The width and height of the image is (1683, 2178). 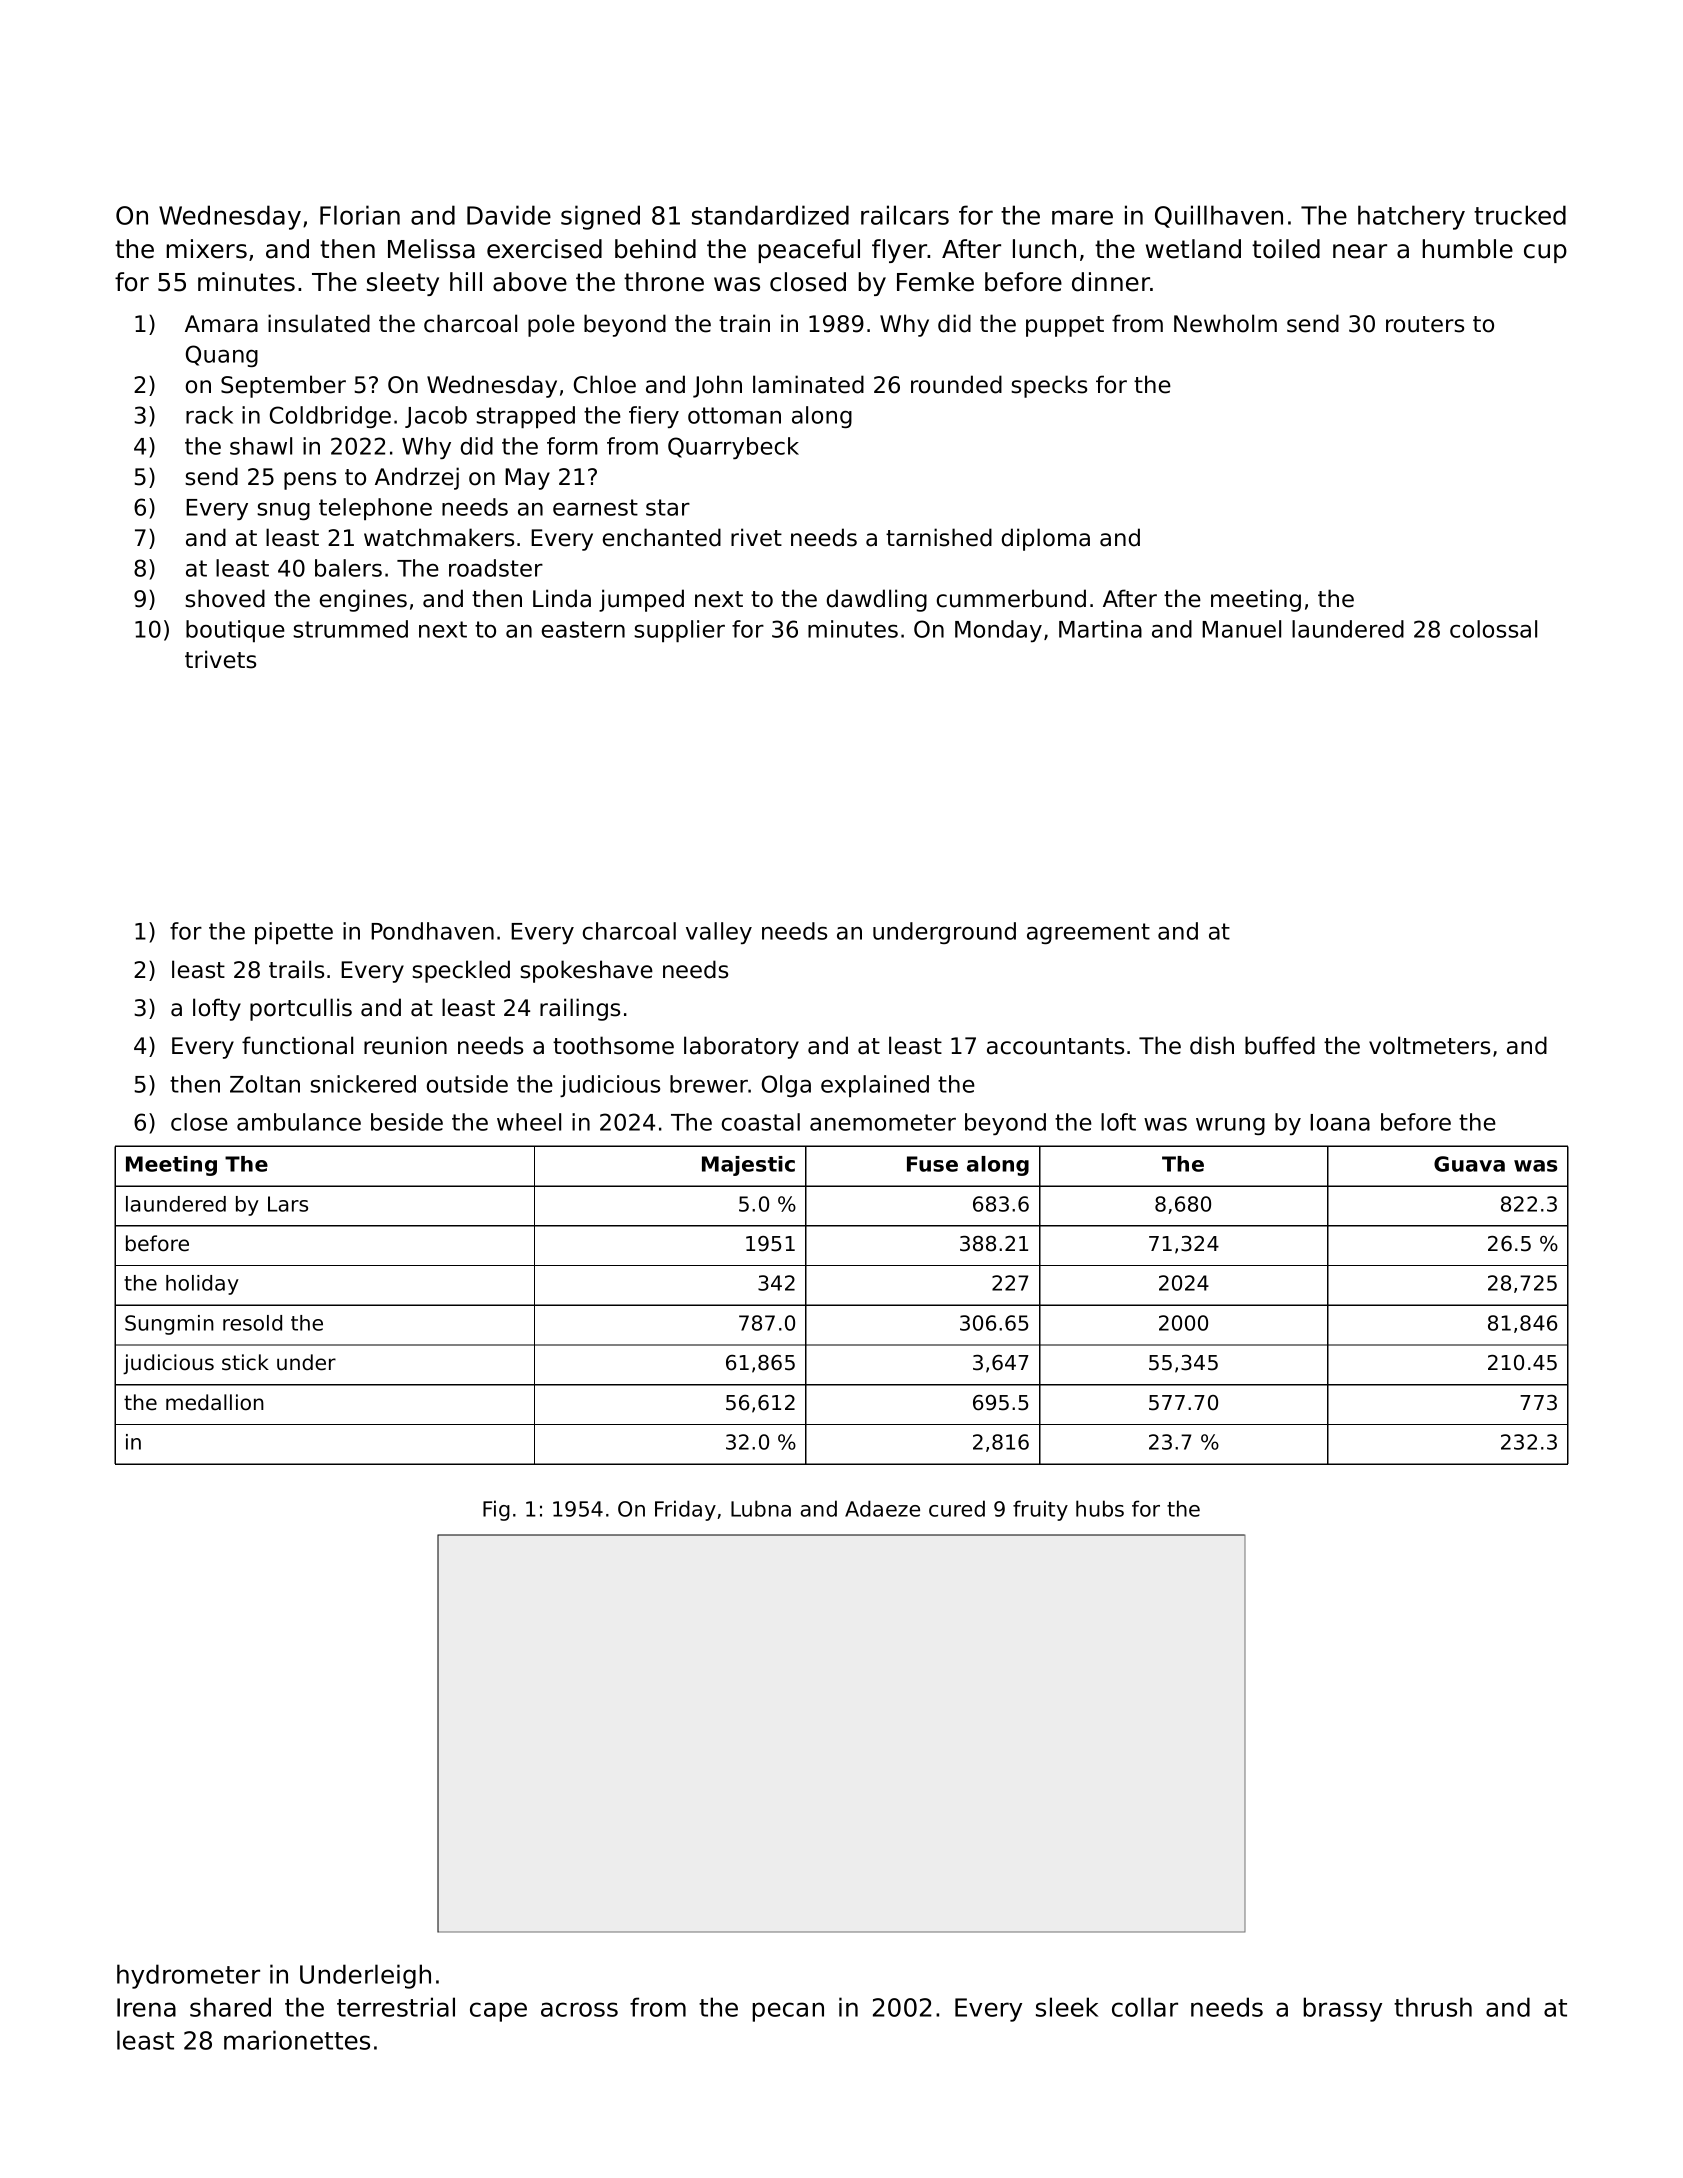 I want to click on hubs, so click(x=1100, y=1508).
